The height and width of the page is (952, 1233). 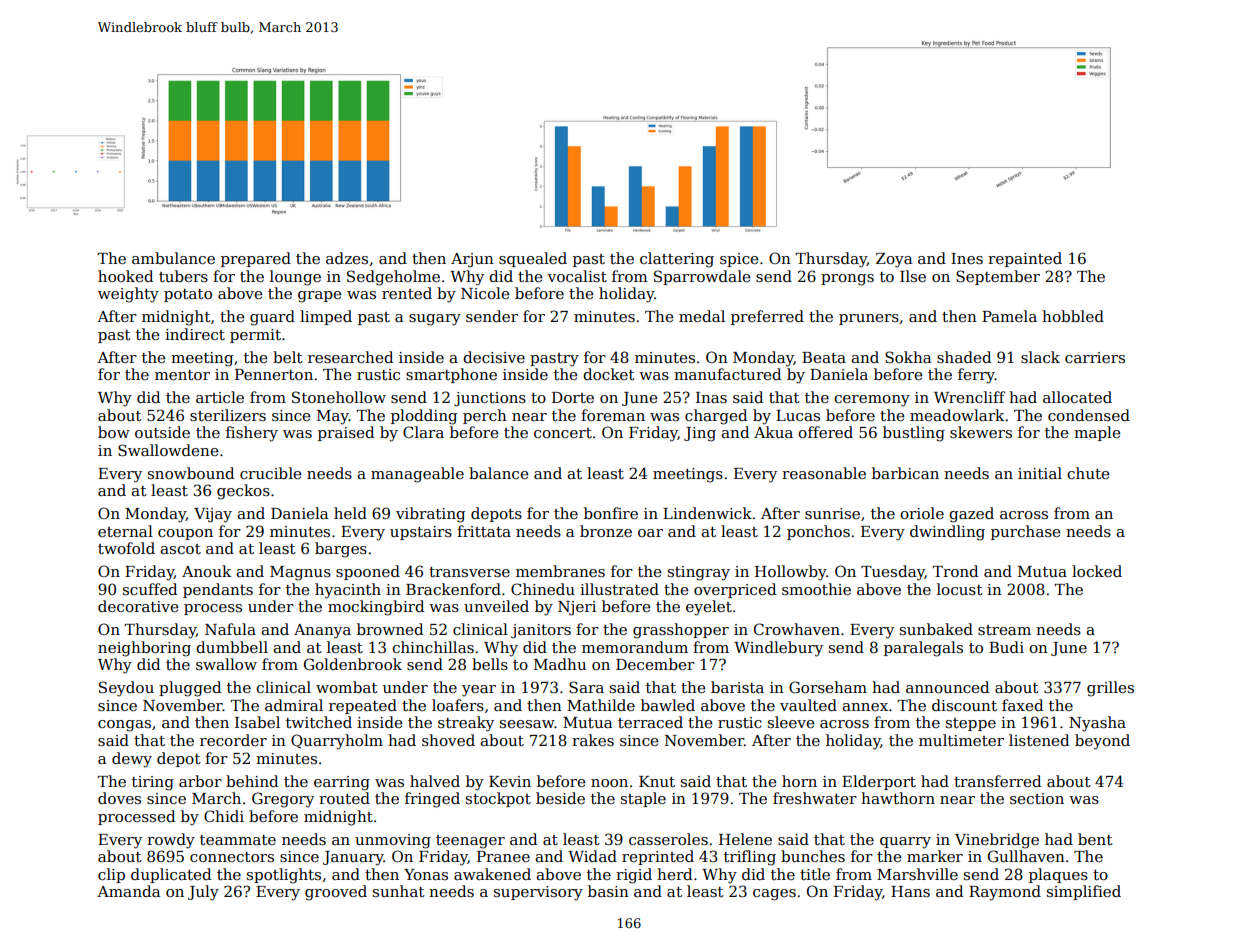 I want to click on rakes, so click(x=593, y=740).
